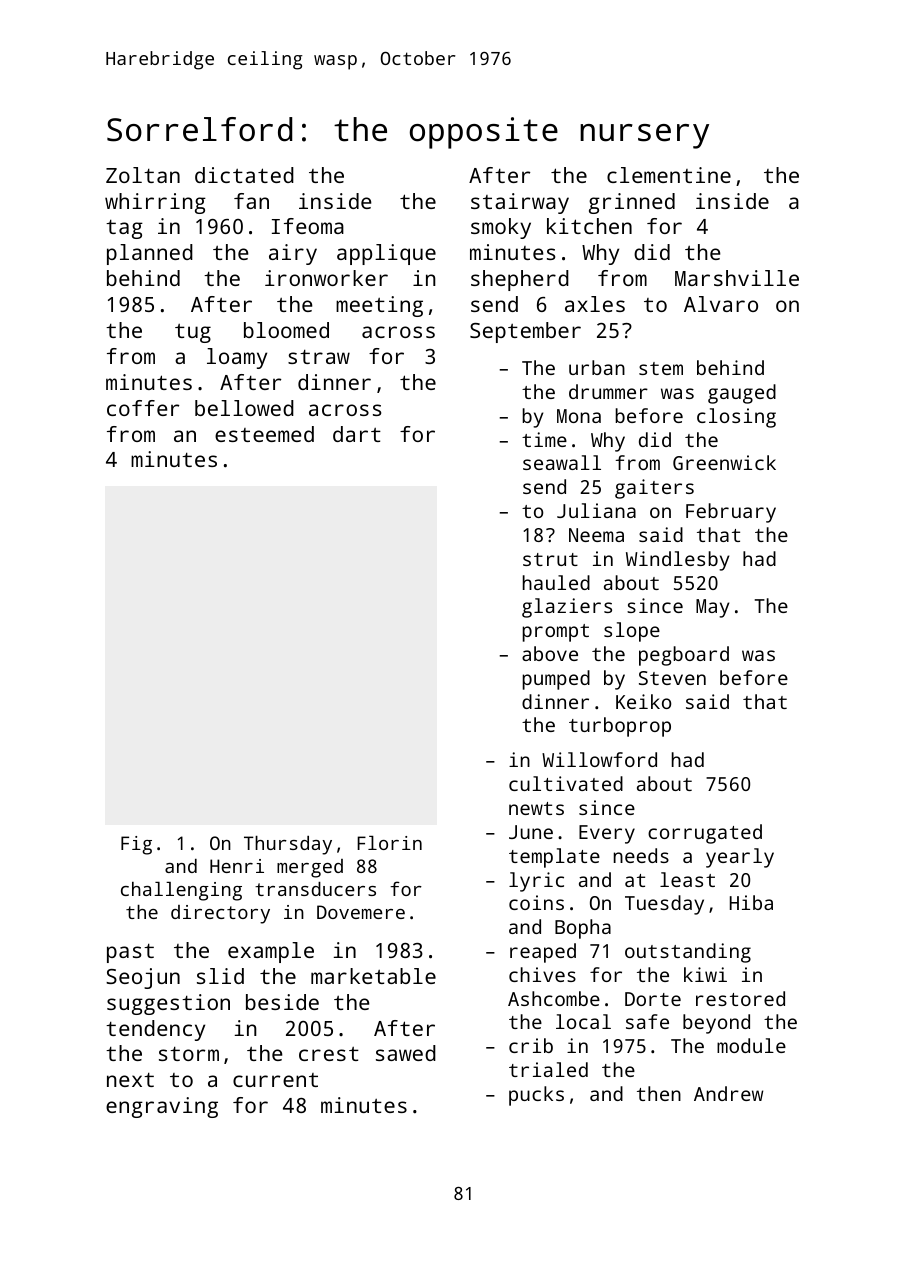 This screenshot has width=906, height=1285. Describe the element at coordinates (143, 175) in the screenshot. I see `Zoltan` at that location.
